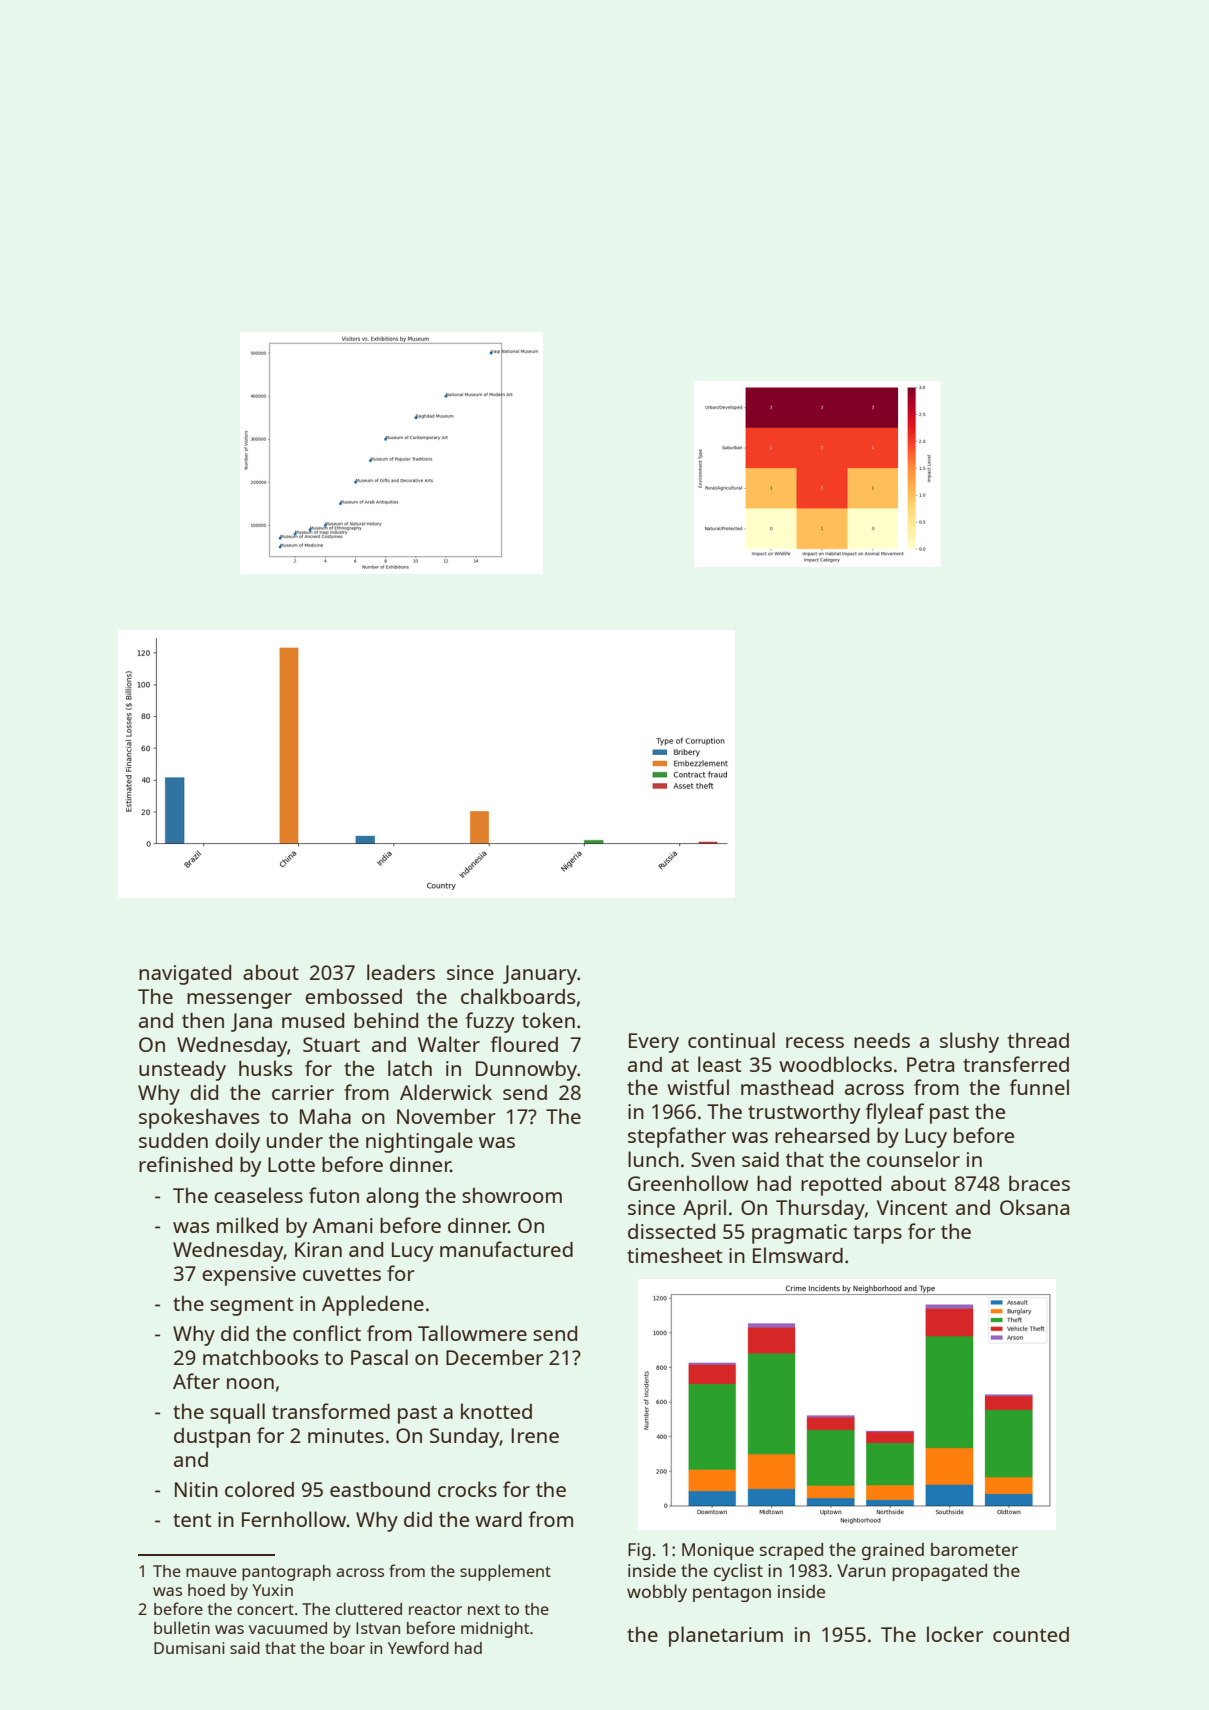 The image size is (1209, 1710). What do you see at coordinates (506, 1249) in the screenshot?
I see `manufactured` at bounding box center [506, 1249].
